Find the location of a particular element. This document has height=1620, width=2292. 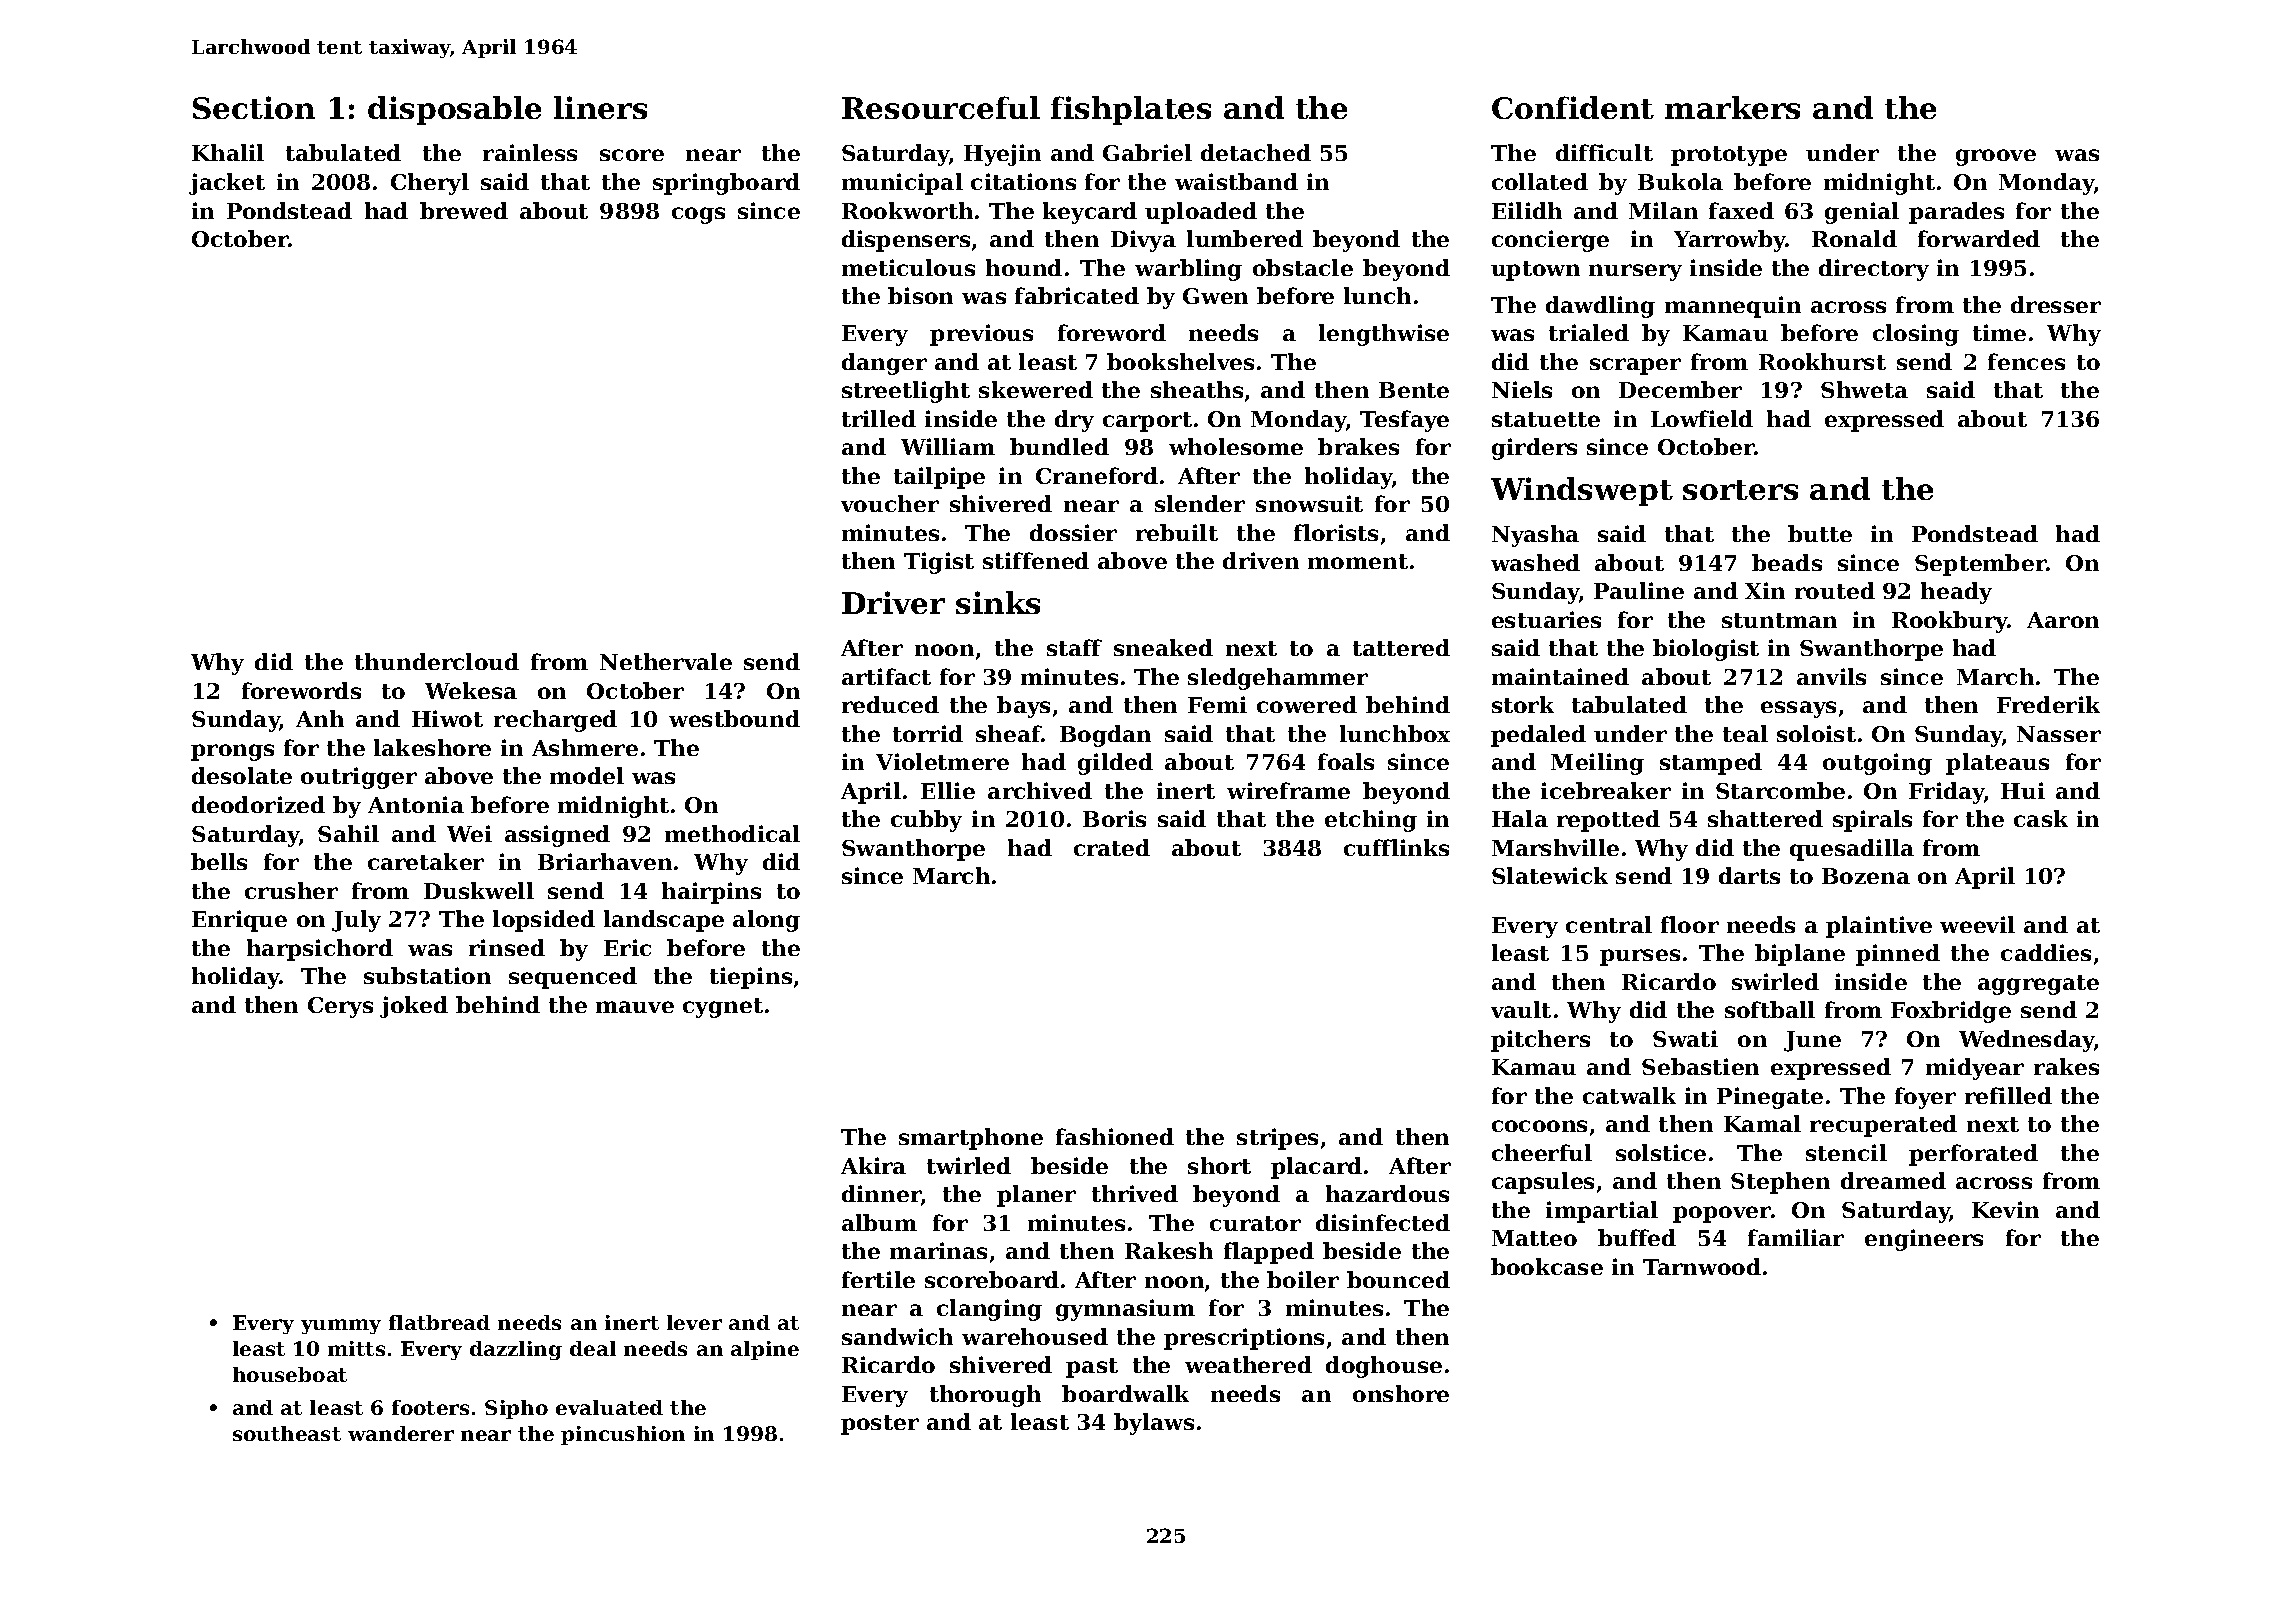

Windswept is located at coordinates (1582, 491).
